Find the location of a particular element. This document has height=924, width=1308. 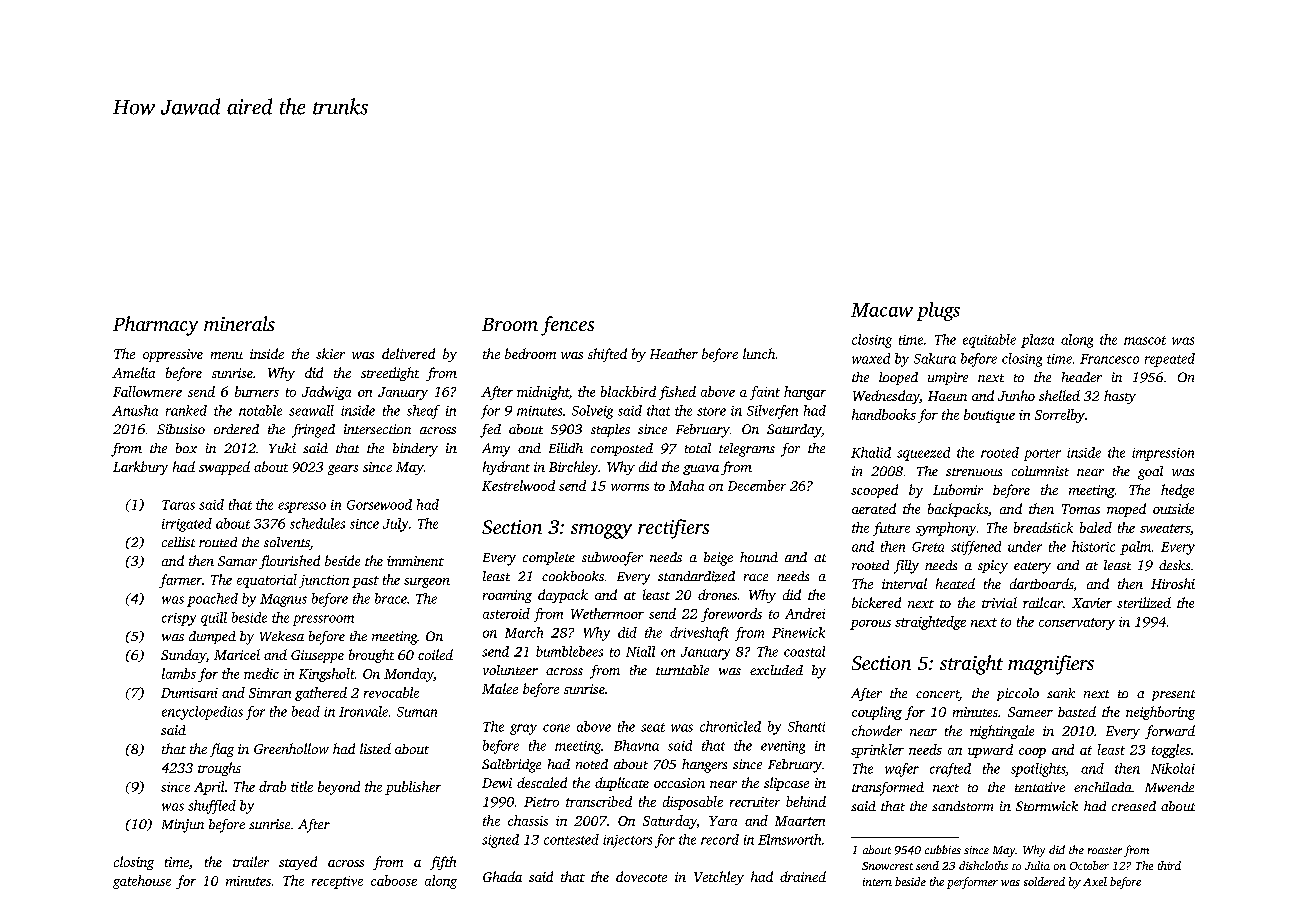

fences is located at coordinates (567, 326).
